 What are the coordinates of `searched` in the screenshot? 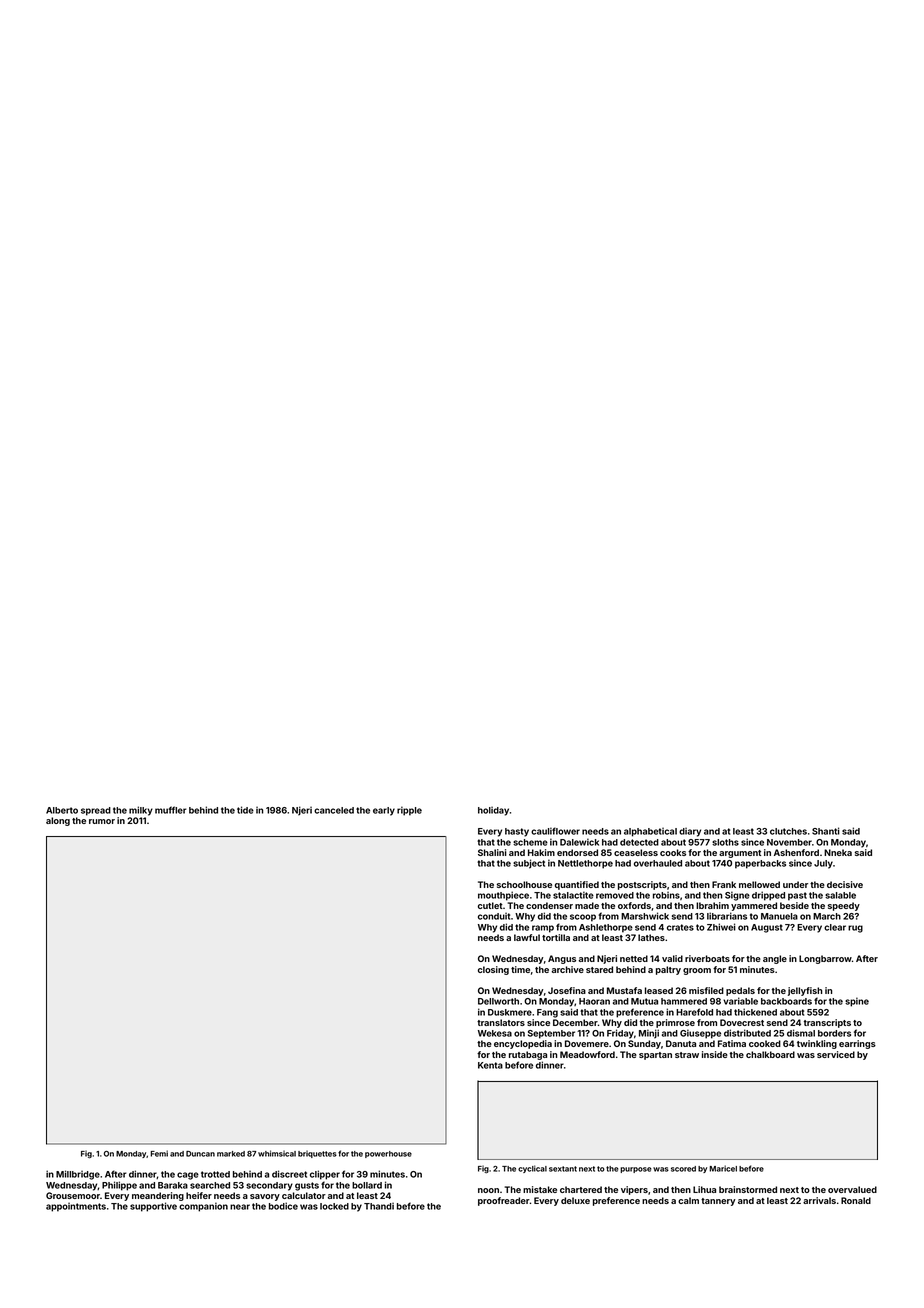 It's located at (210, 1185).
